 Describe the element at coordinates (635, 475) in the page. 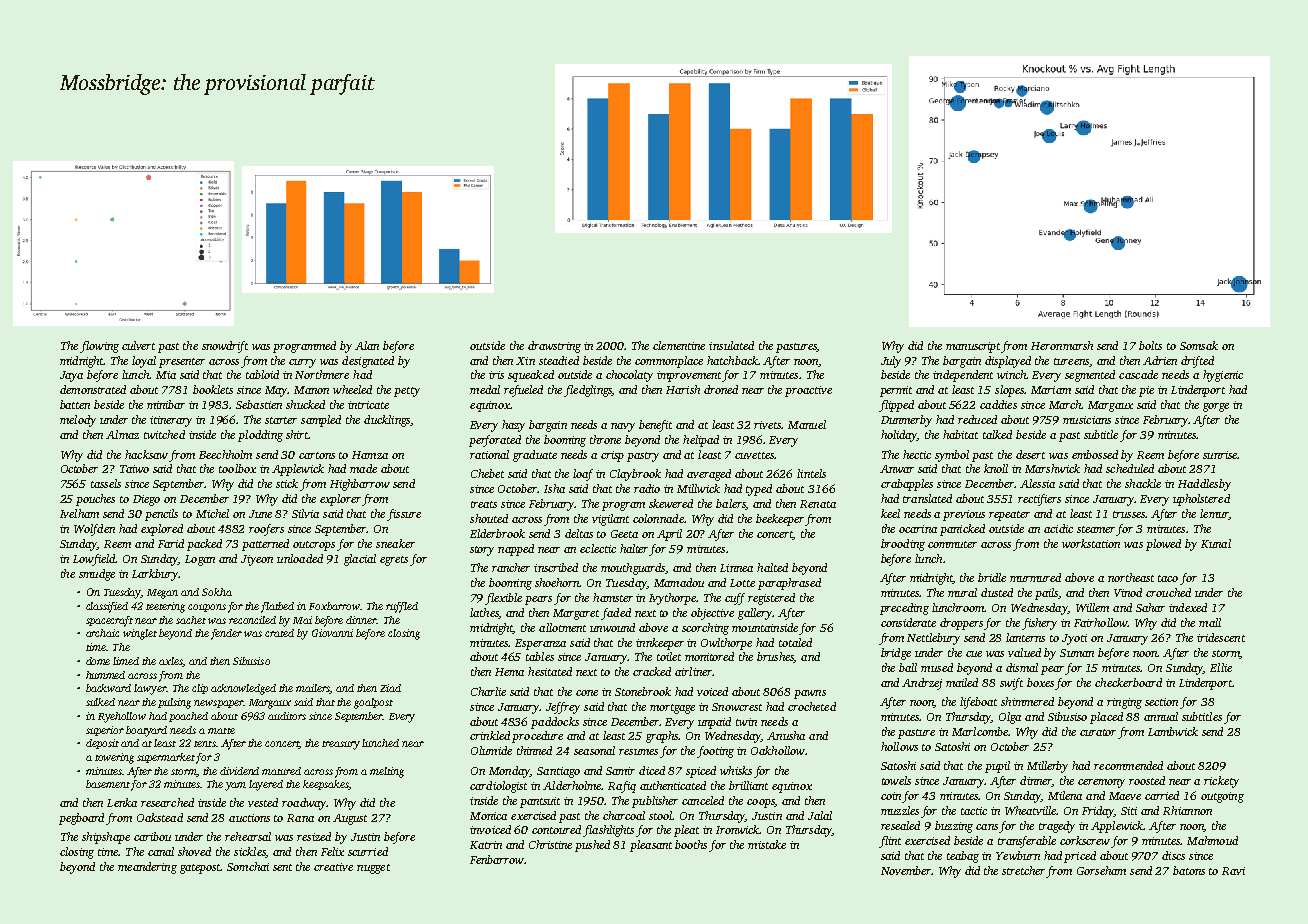

I see `Claybrook` at that location.
